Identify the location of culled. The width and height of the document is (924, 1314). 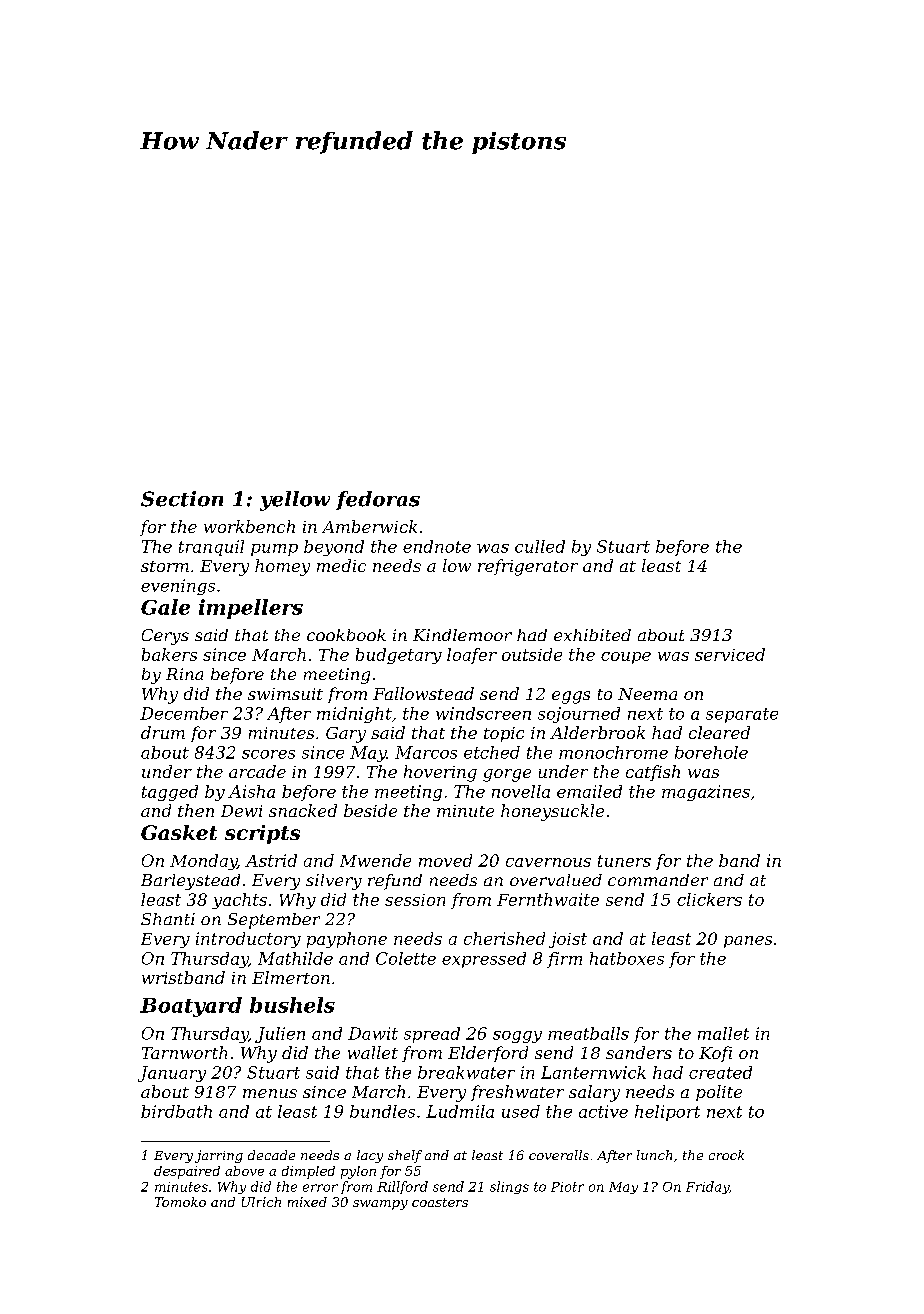
(540, 546).
